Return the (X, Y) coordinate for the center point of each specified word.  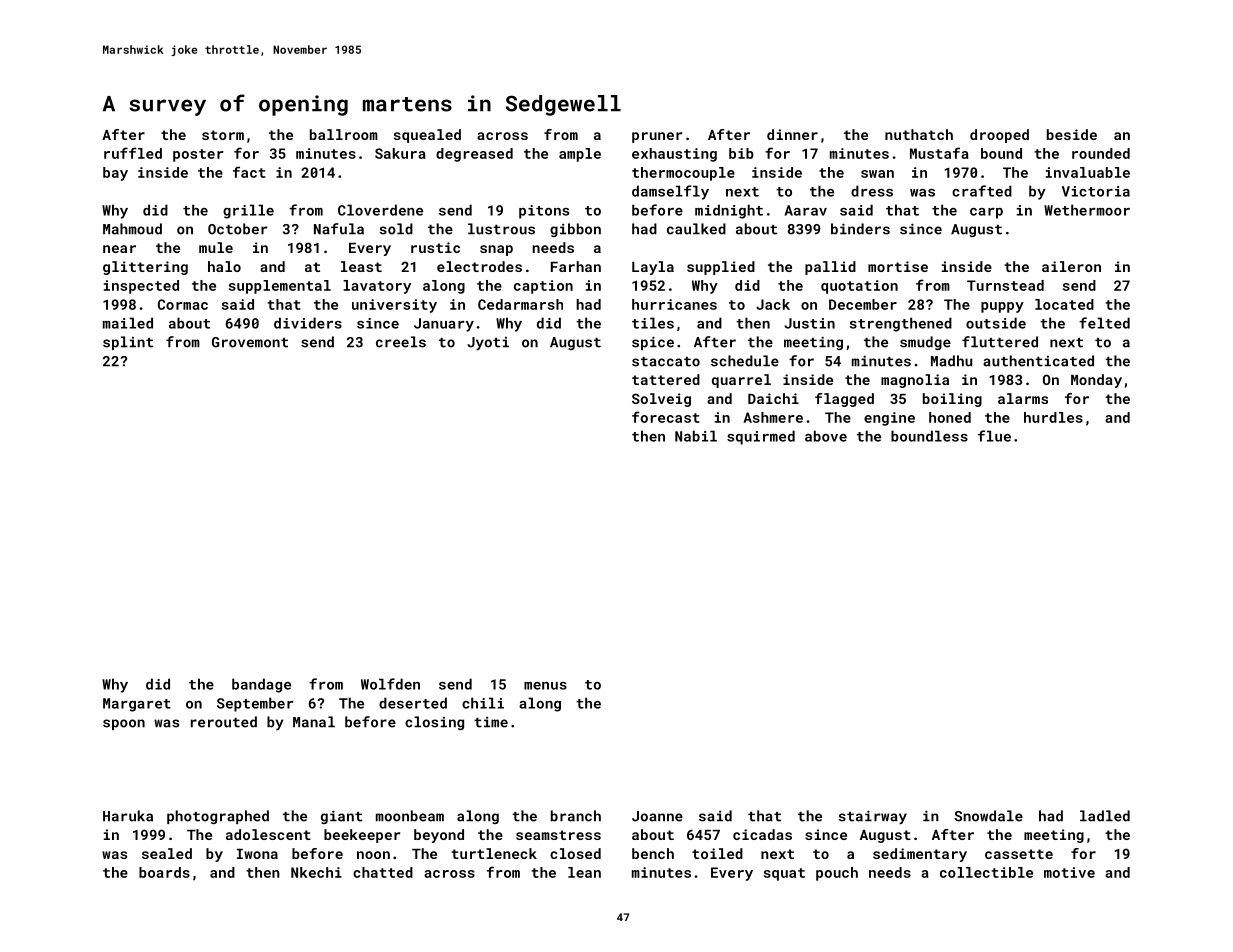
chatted (383, 872)
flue (994, 436)
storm (223, 135)
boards (164, 872)
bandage (261, 685)
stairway (873, 817)
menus (545, 686)
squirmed (761, 437)
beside (1072, 134)
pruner (657, 137)
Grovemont (250, 342)
